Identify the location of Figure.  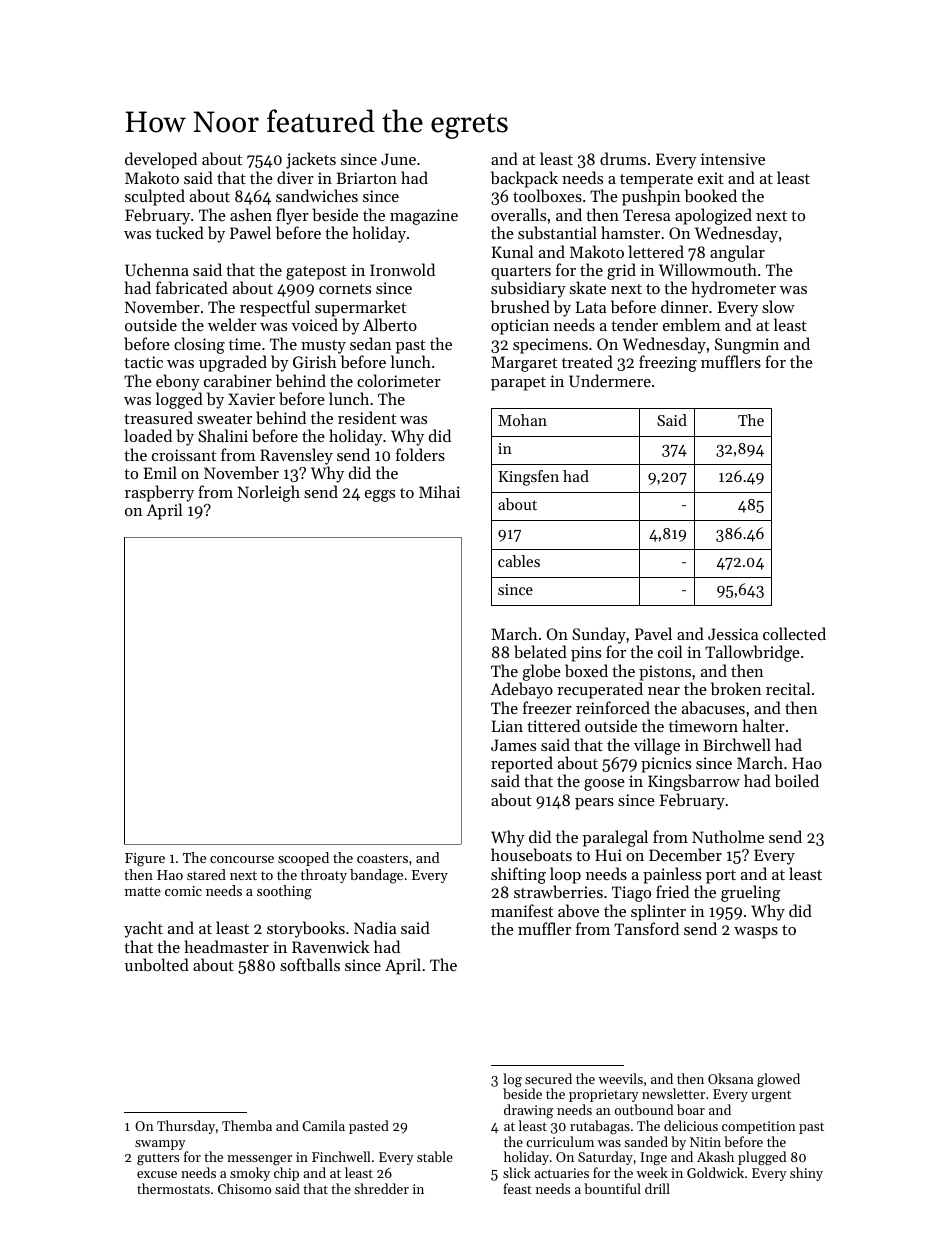
(145, 860).
